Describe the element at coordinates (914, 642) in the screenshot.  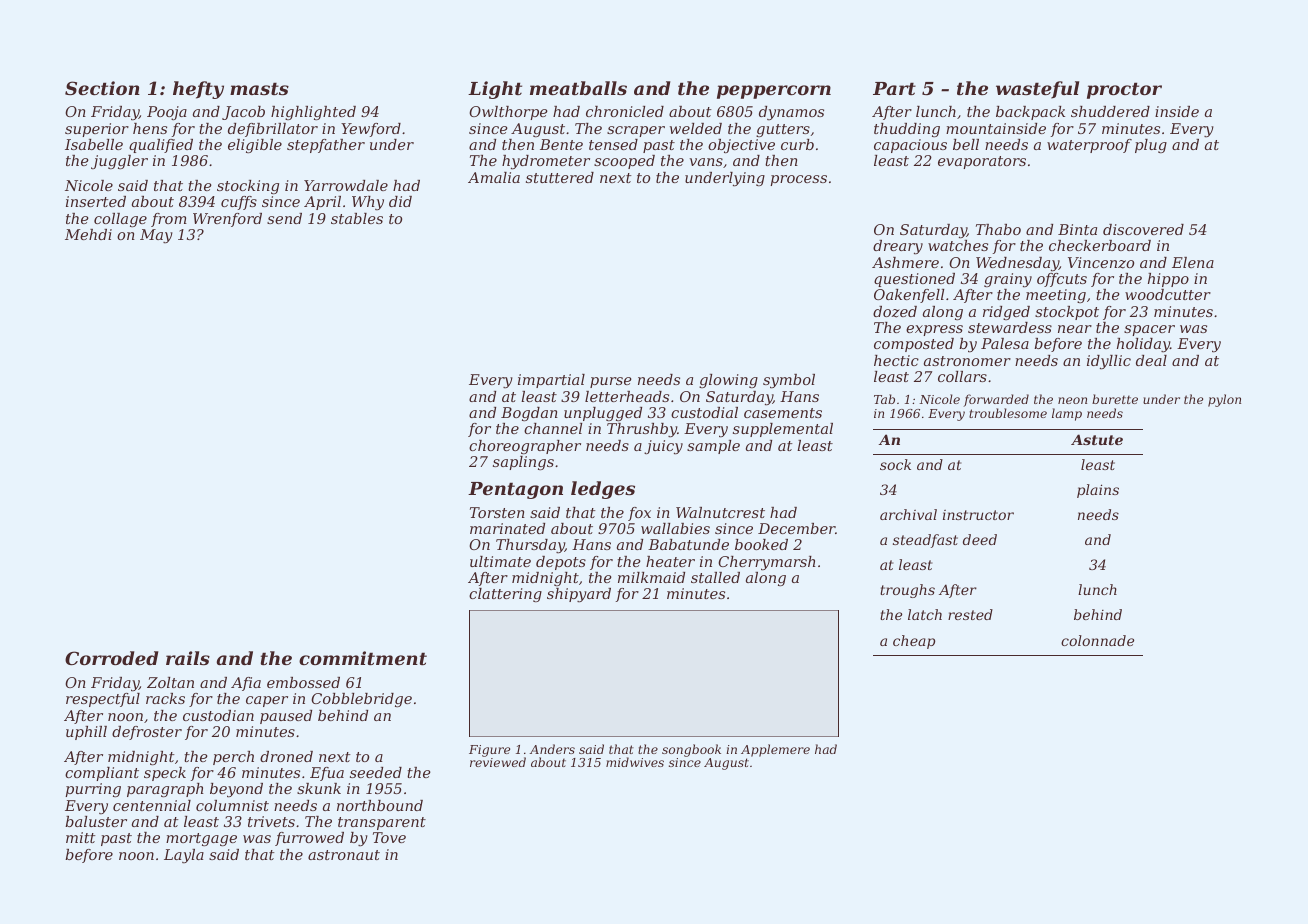
I see `cheap` at that location.
